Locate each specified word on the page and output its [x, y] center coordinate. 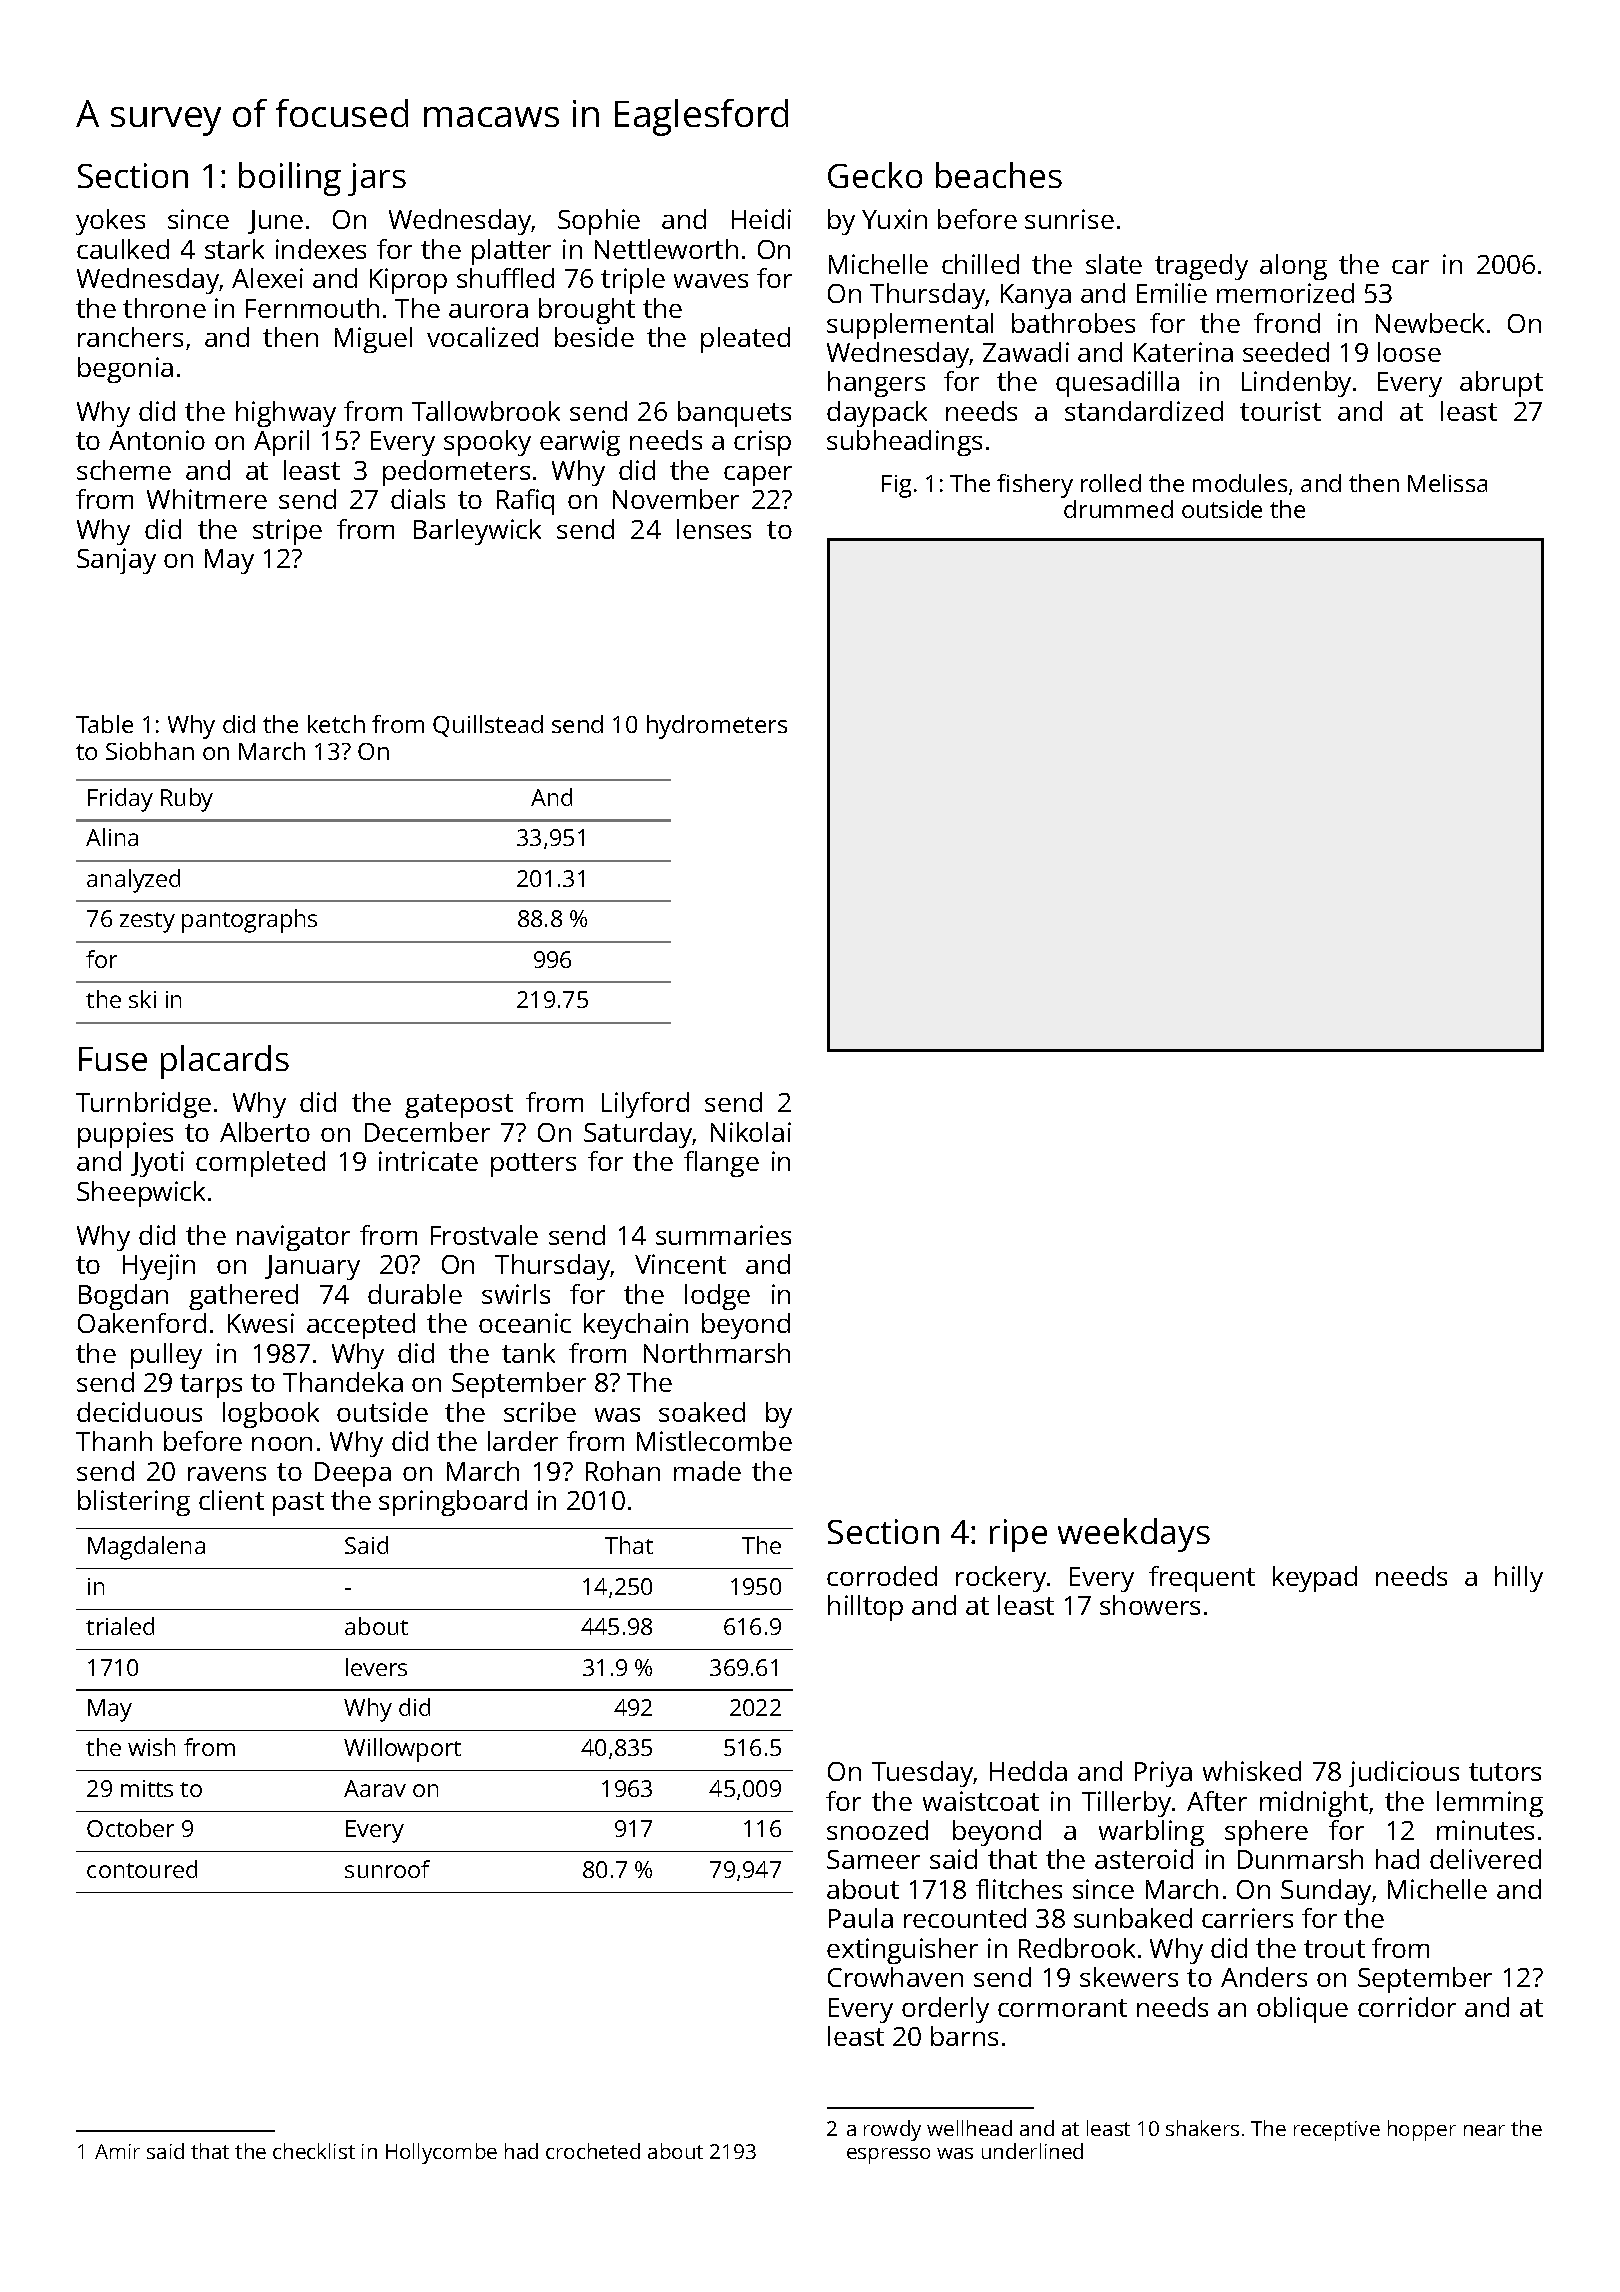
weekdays [1134, 1535]
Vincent [680, 1264]
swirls [516, 1294]
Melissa [1447, 483]
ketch [336, 724]
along [1293, 267]
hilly [1519, 1579]
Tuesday [922, 1774]
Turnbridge [143, 1105]
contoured [142, 1869]
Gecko [875, 175]
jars [377, 179]
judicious [1404, 1774]
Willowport [402, 1750]
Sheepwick [141, 1194]
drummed [1118, 509]
